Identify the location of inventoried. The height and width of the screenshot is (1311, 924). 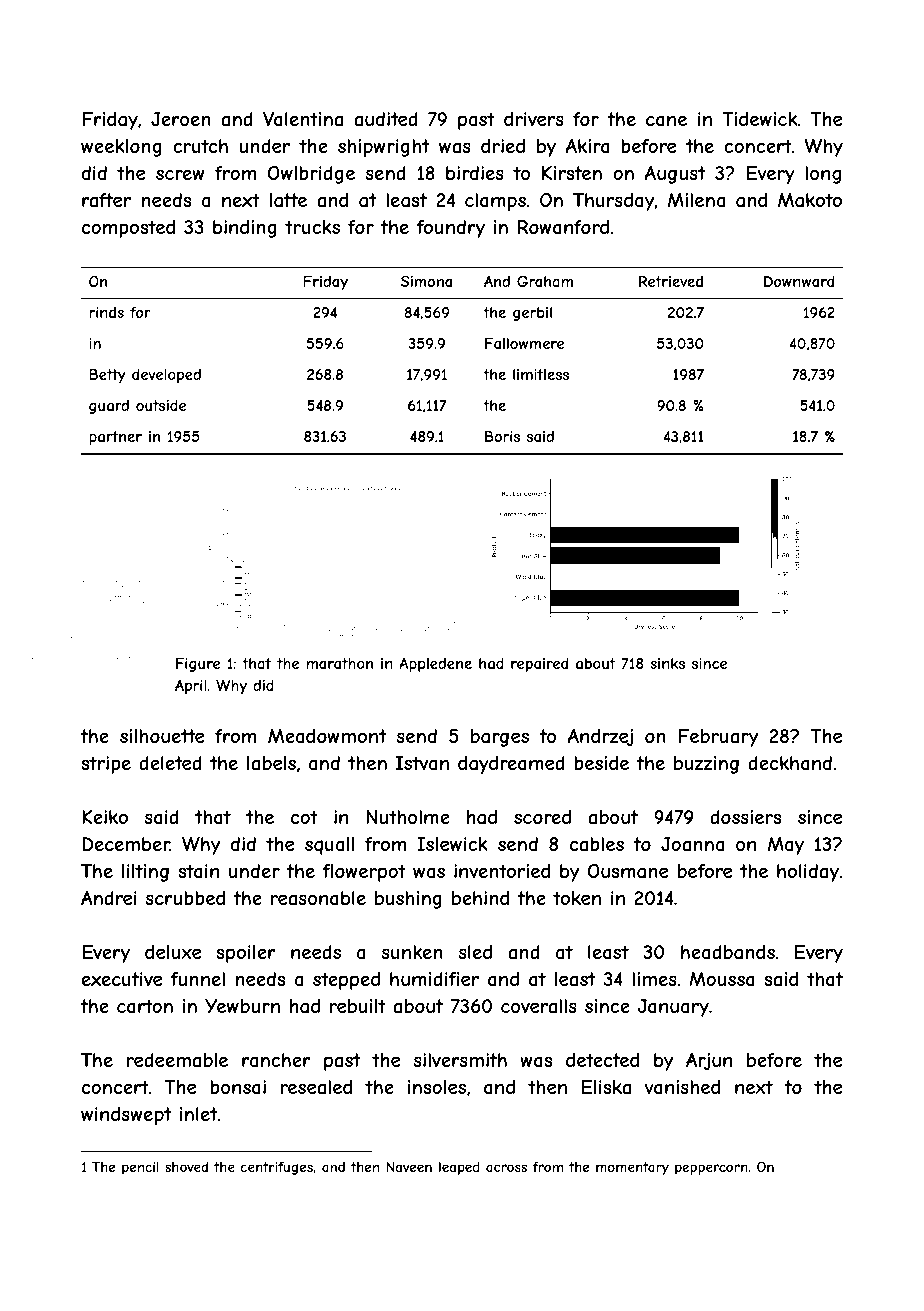
(502, 871).
